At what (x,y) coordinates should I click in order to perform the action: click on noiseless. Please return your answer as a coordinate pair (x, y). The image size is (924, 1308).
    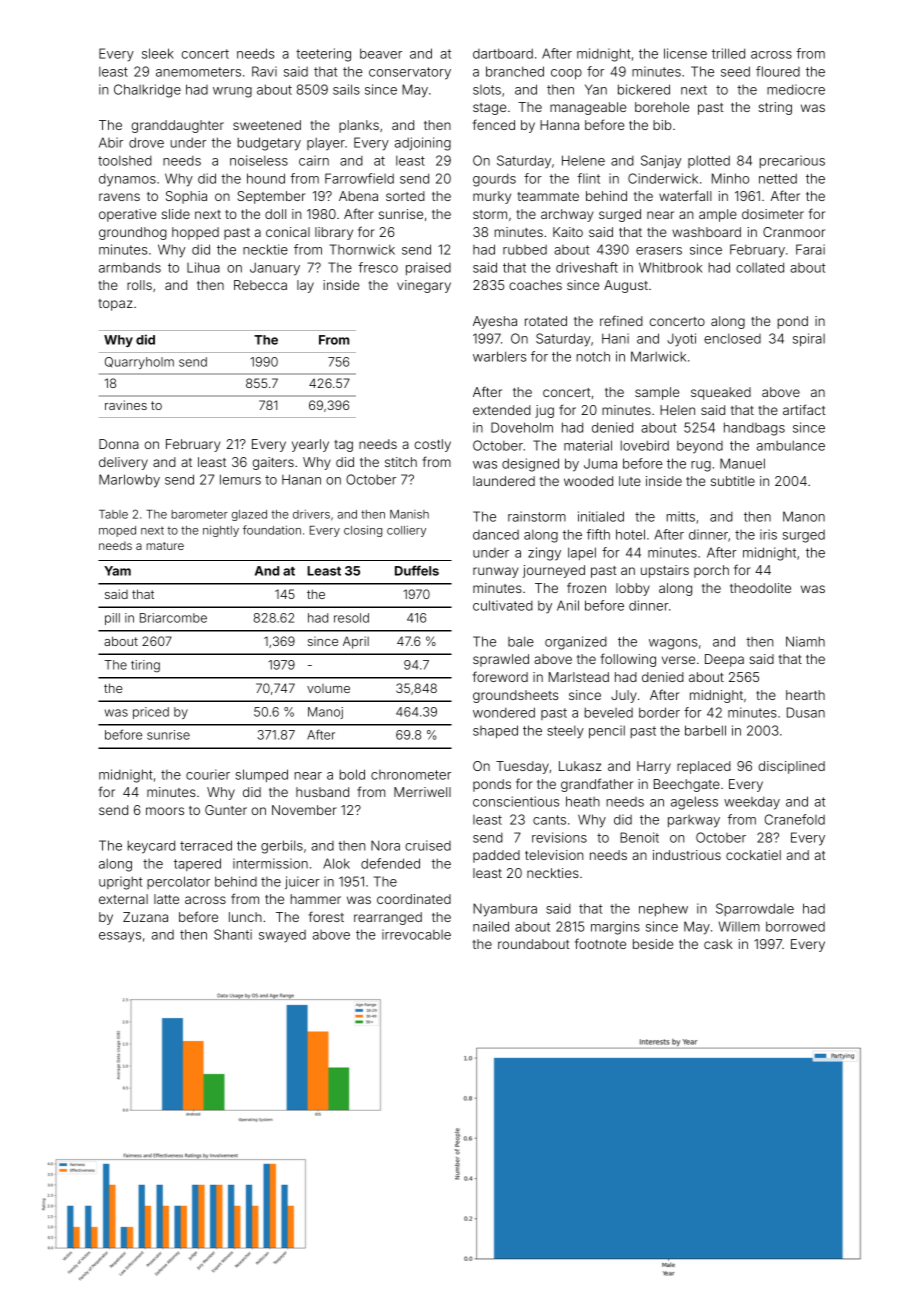
    Looking at the image, I should click on (259, 160).
